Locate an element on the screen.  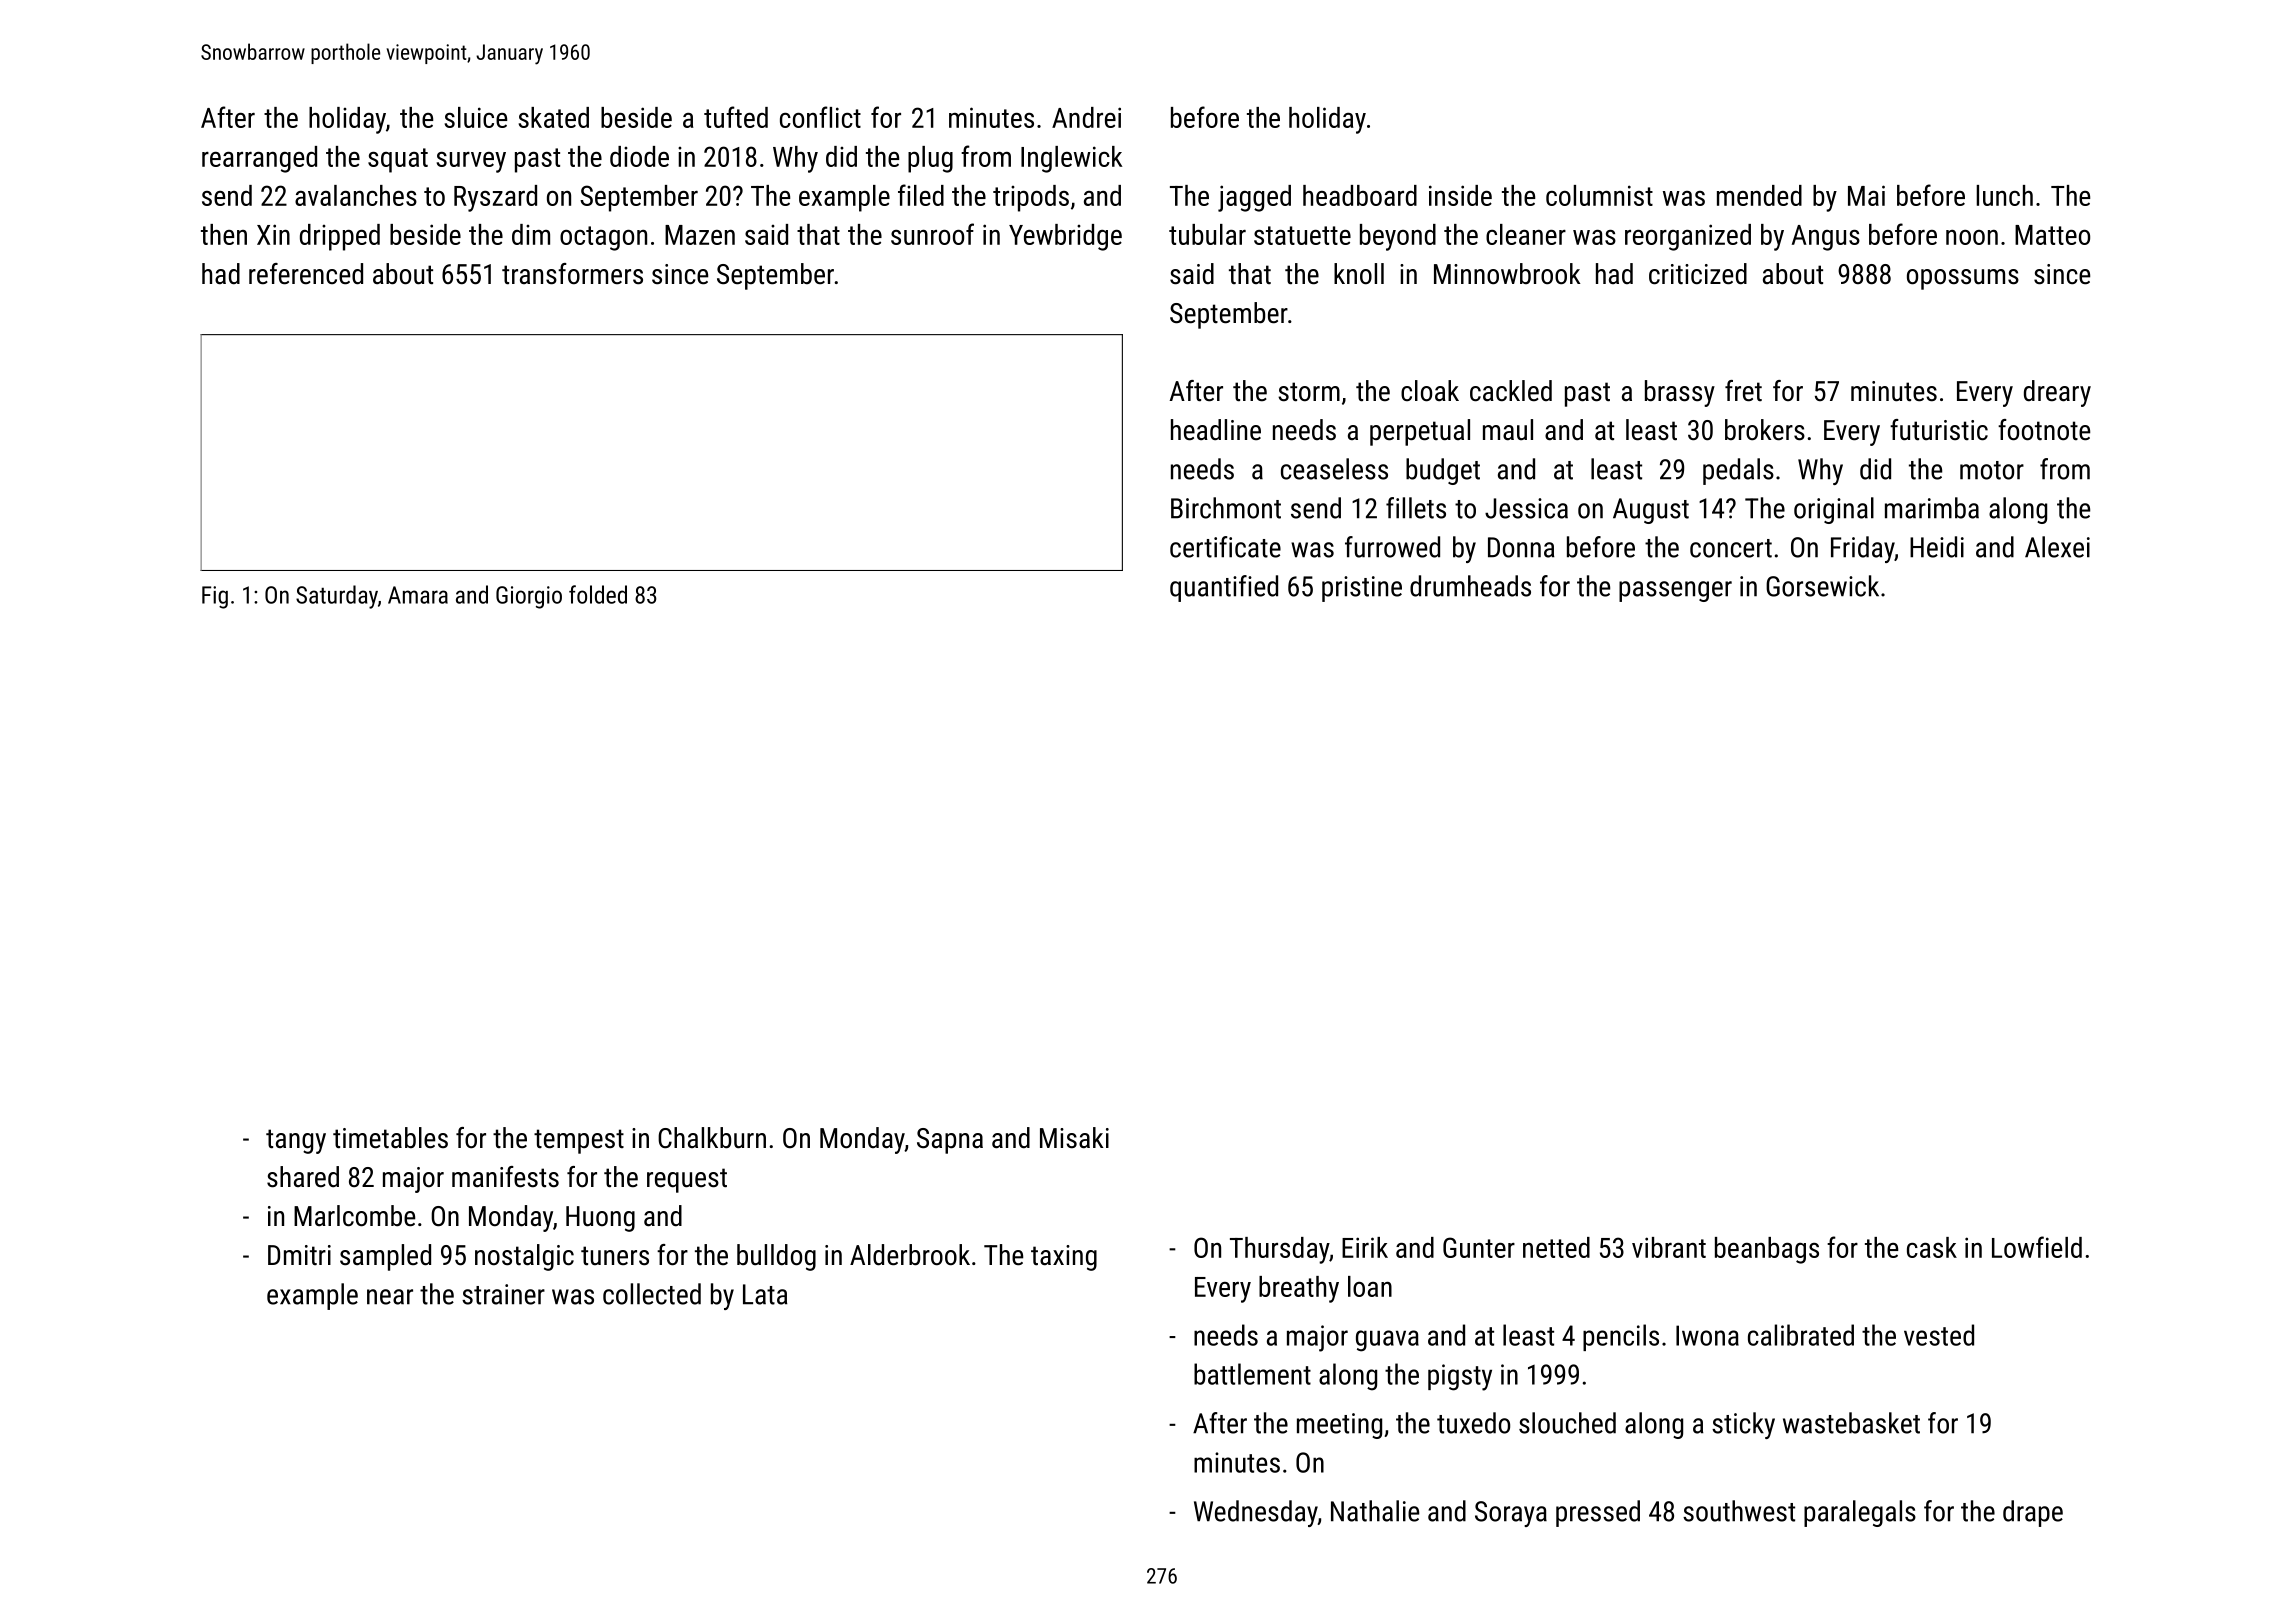
quantified is located at coordinates (1224, 588).
